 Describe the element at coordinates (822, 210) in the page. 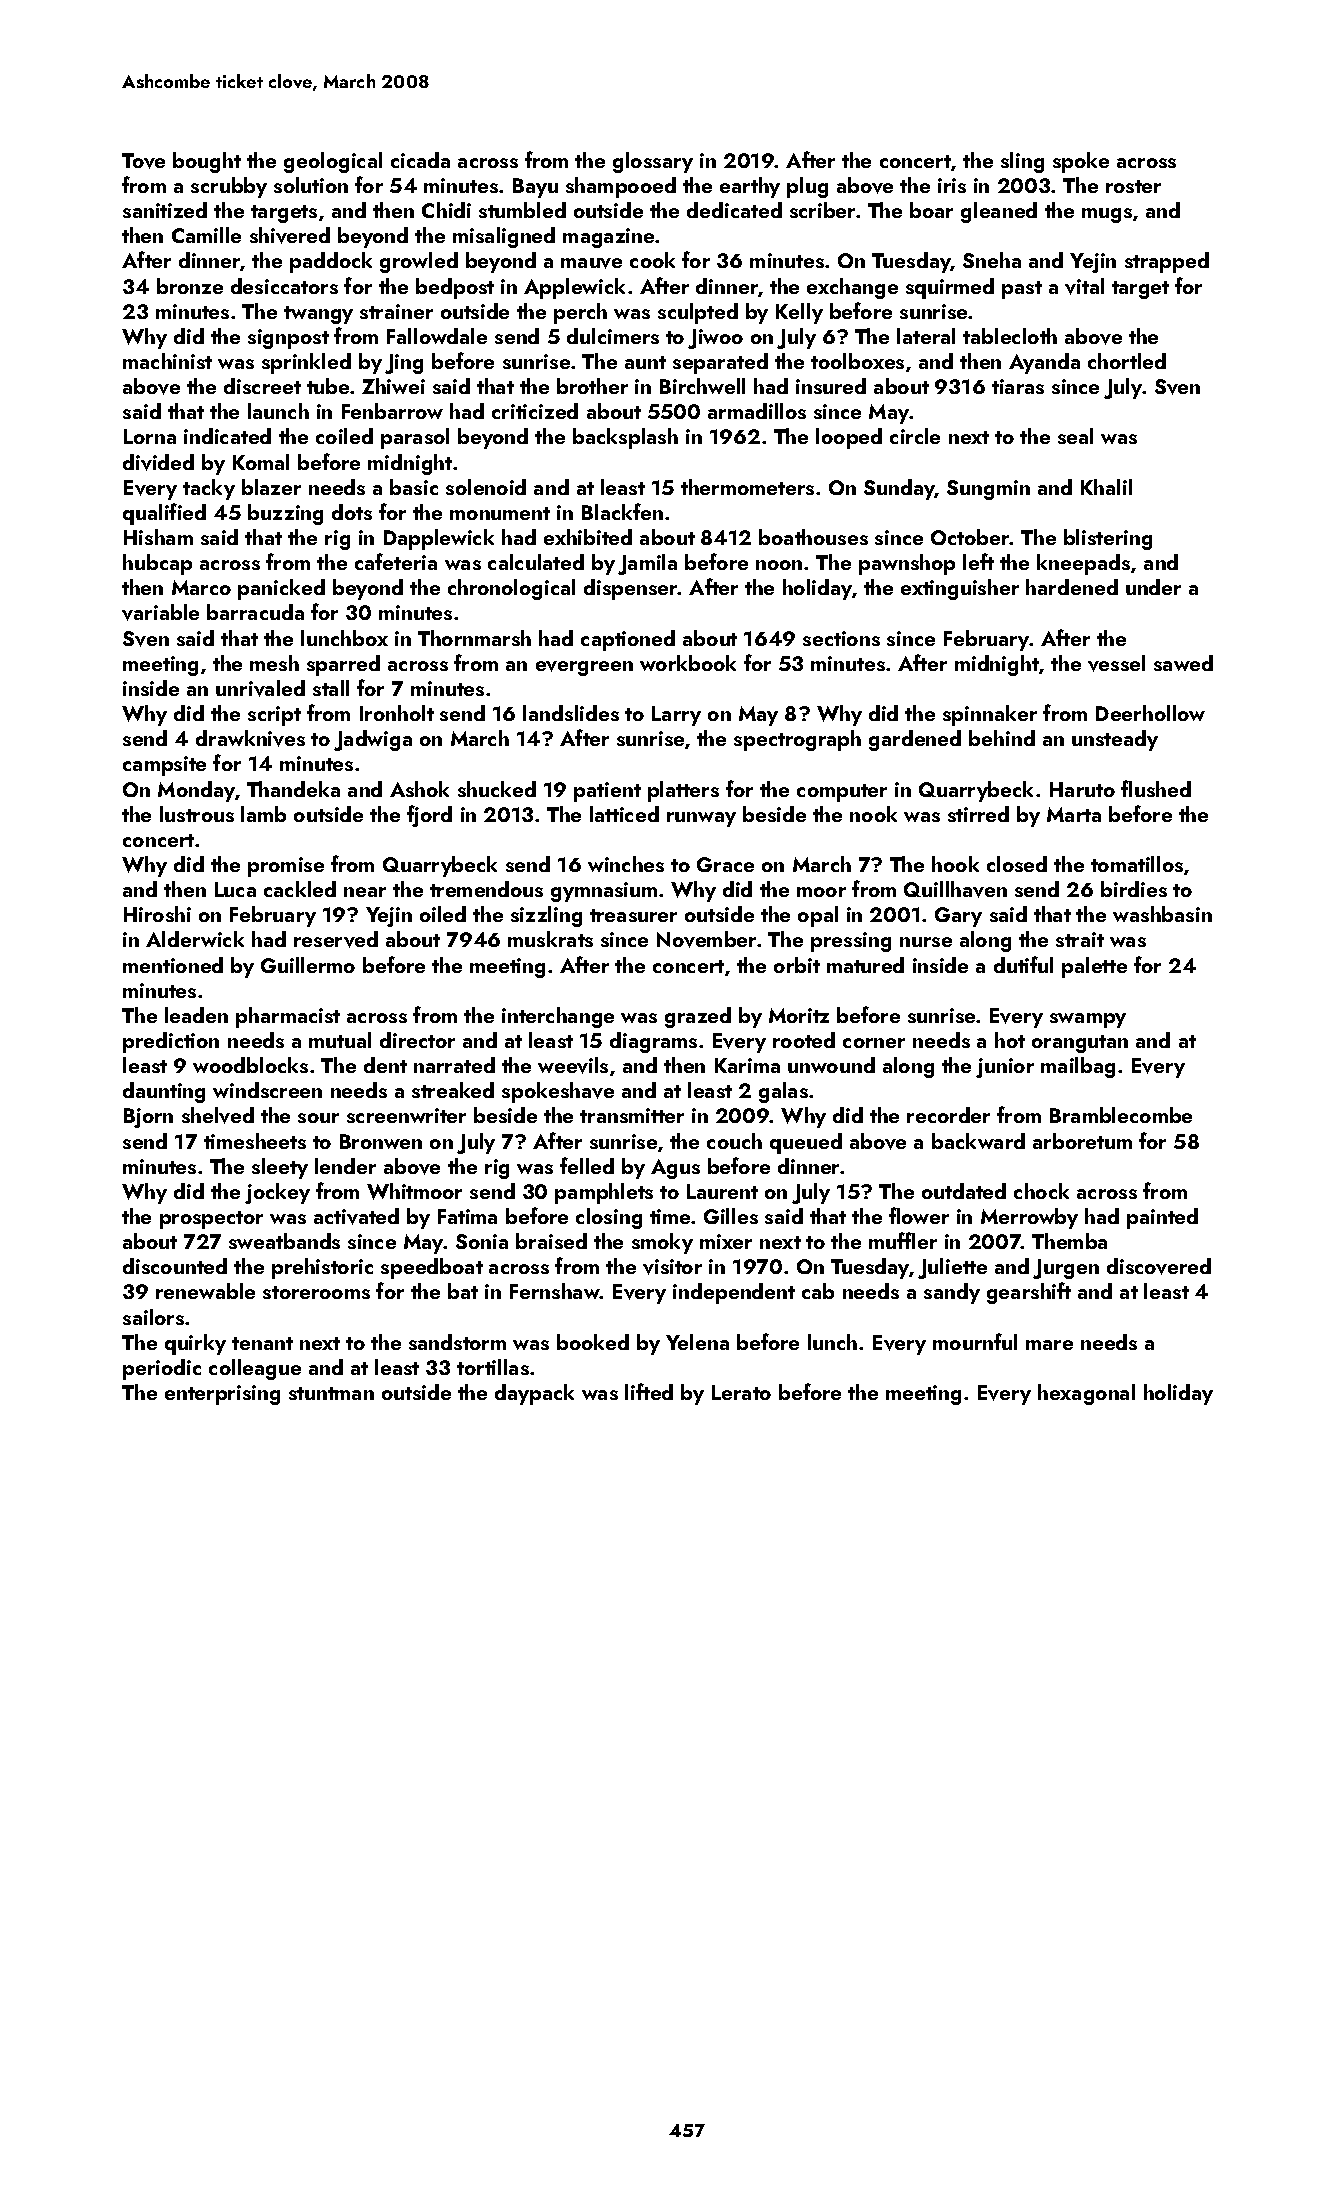

I see `scriber` at that location.
